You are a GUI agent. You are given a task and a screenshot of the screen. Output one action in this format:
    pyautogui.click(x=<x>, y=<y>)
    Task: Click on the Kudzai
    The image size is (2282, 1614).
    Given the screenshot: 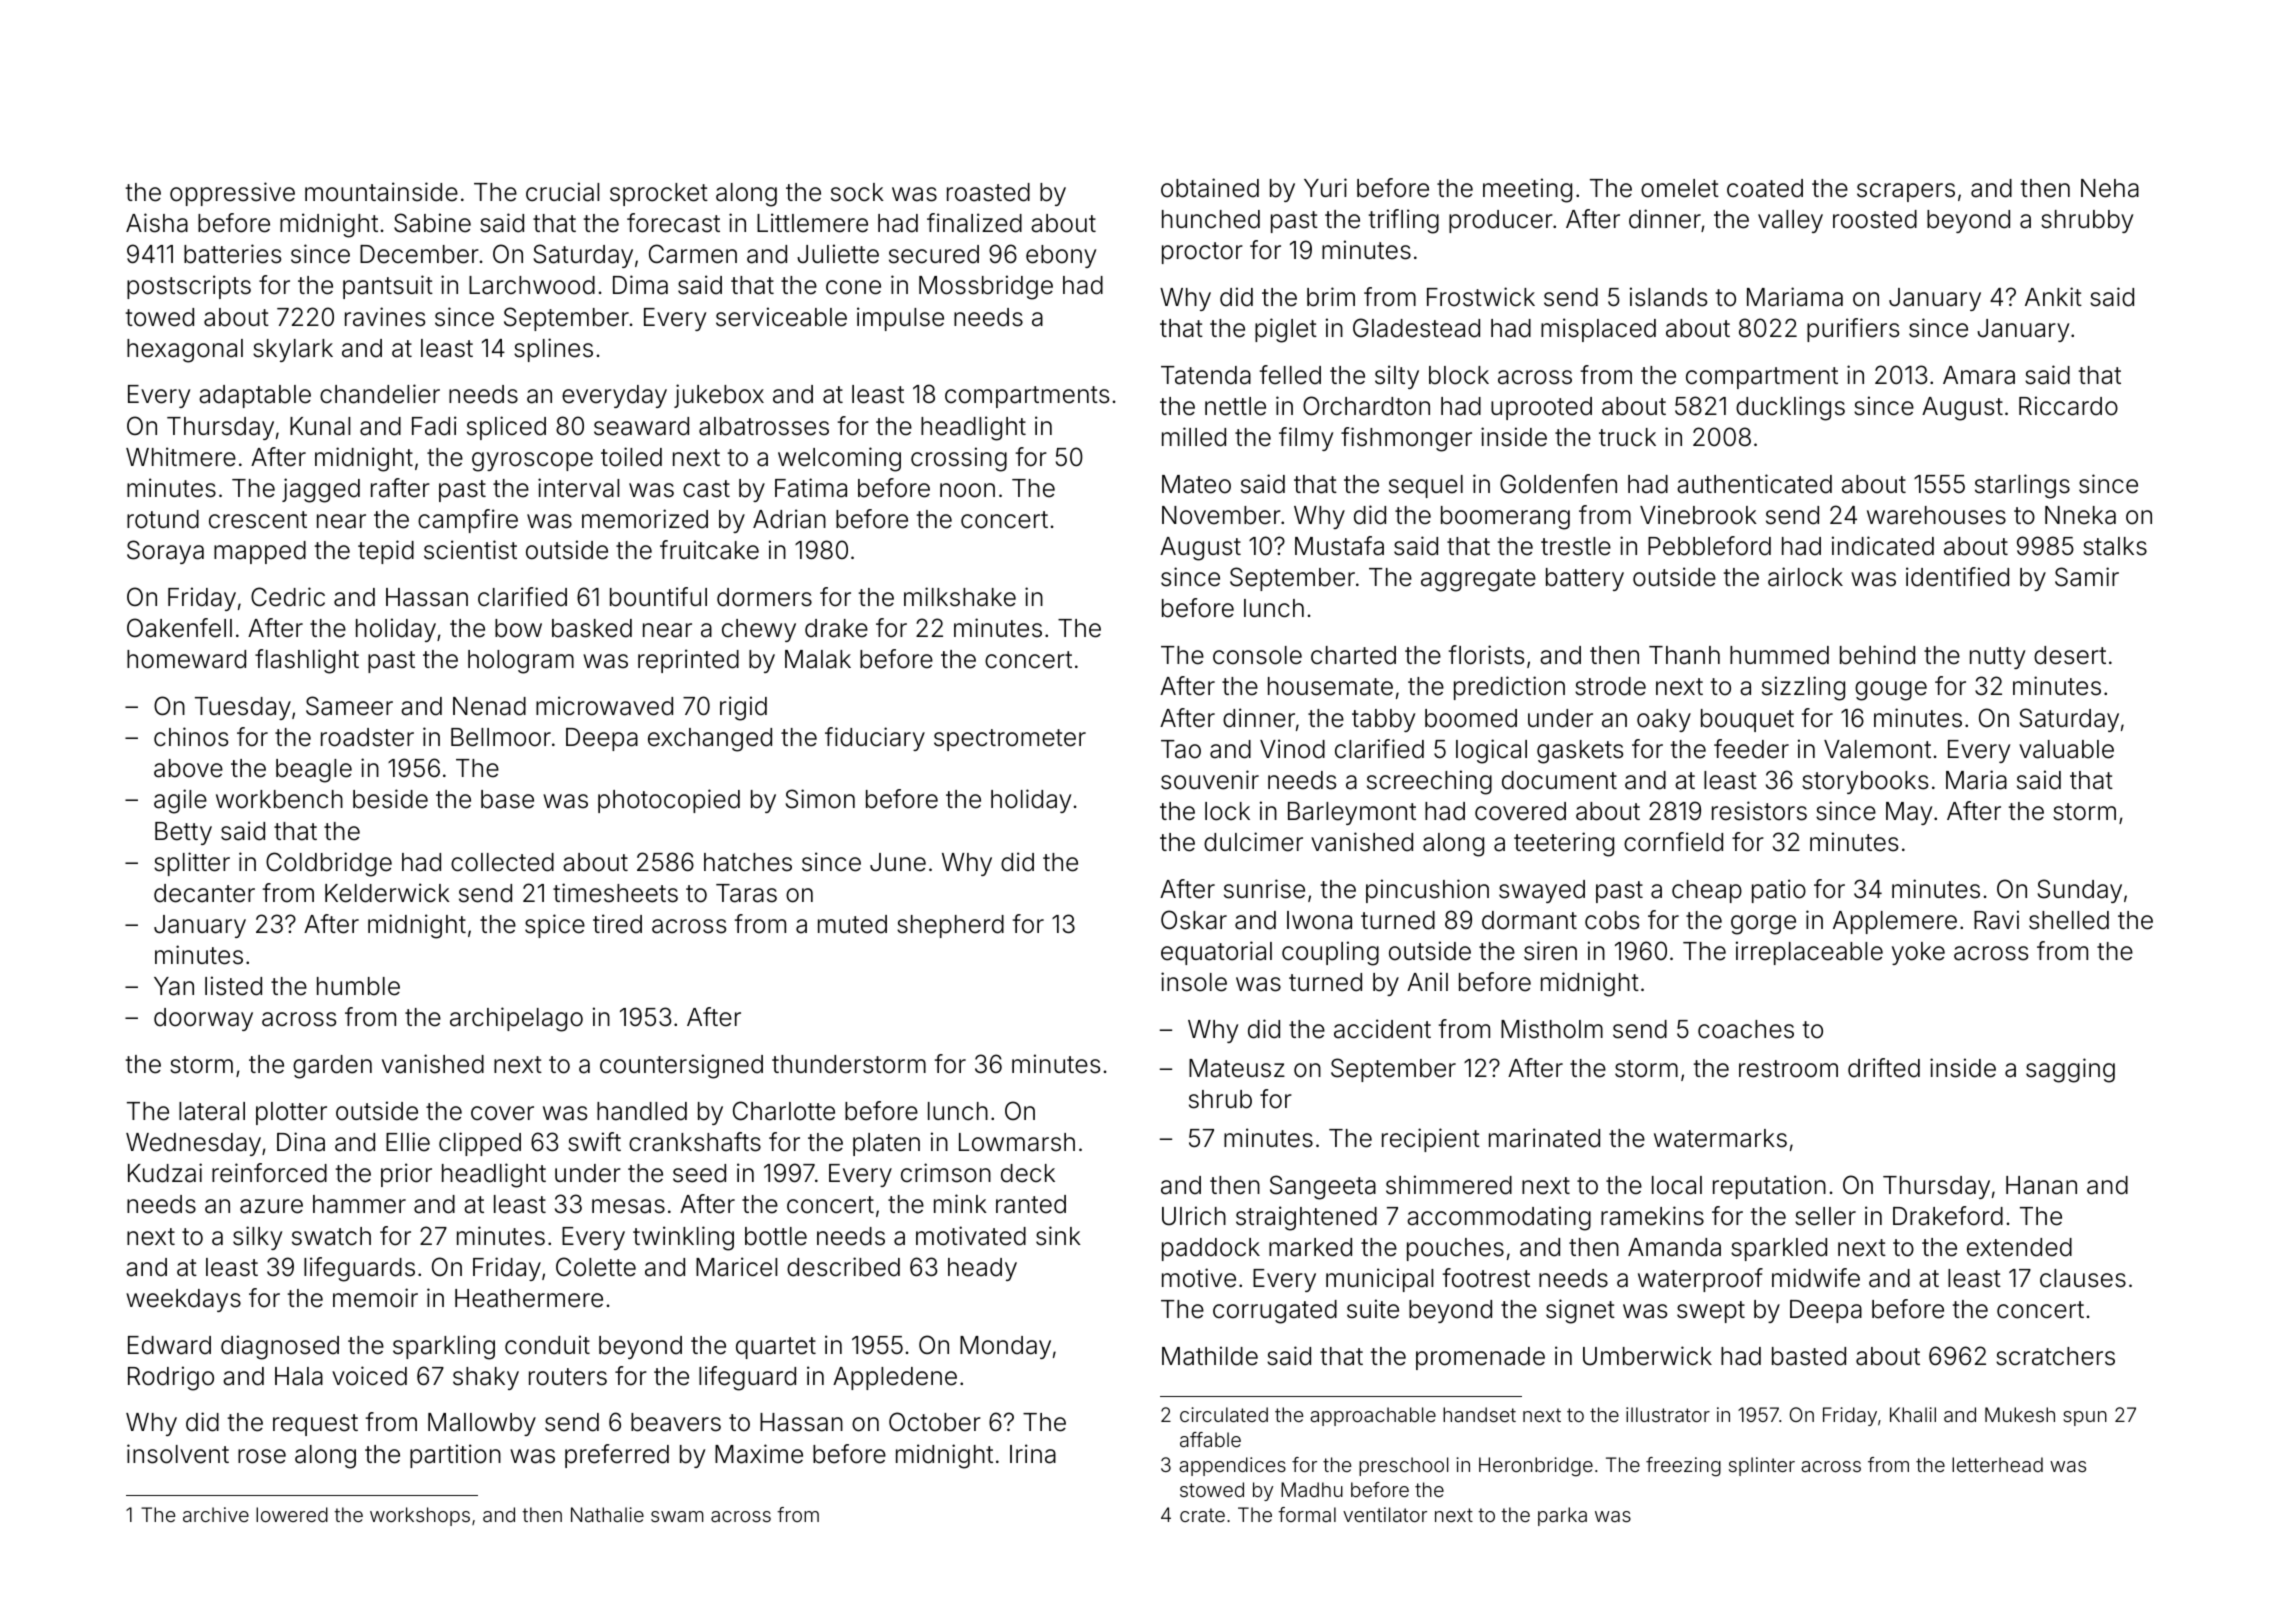 What is the action you would take?
    pyautogui.click(x=165, y=1173)
